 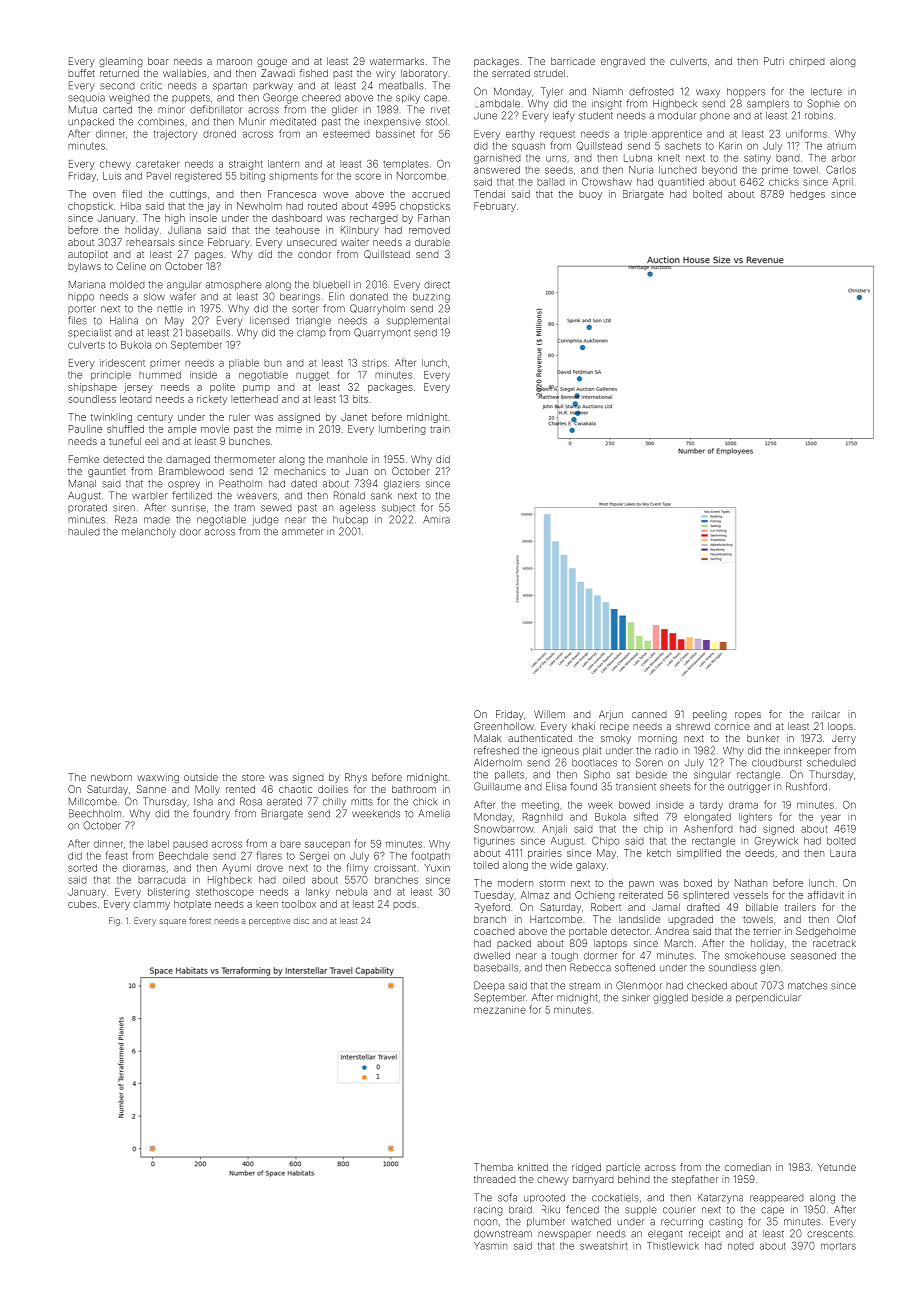 I want to click on Femke, so click(x=84, y=459).
